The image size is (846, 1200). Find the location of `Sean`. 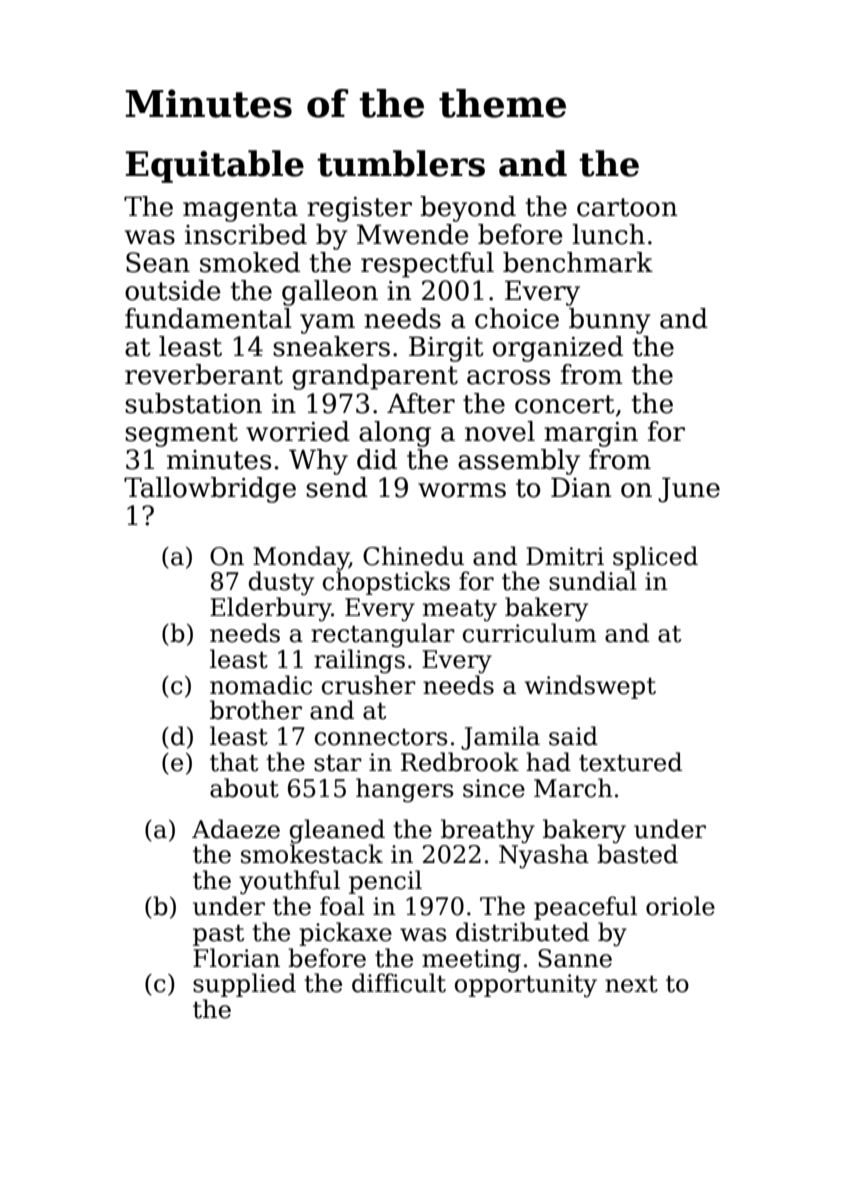

Sean is located at coordinates (158, 262).
